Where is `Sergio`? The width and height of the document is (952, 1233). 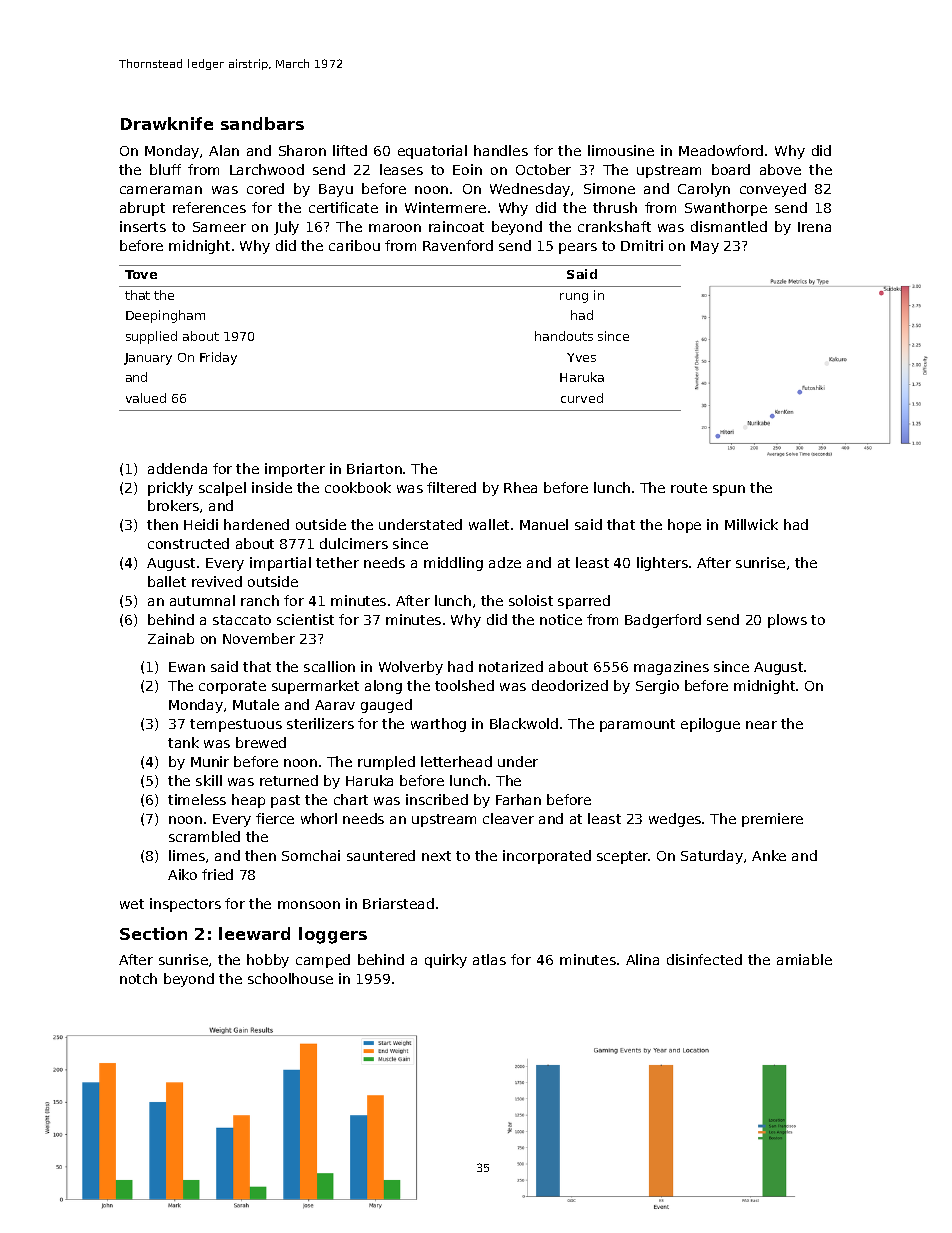
Sergio is located at coordinates (657, 687).
